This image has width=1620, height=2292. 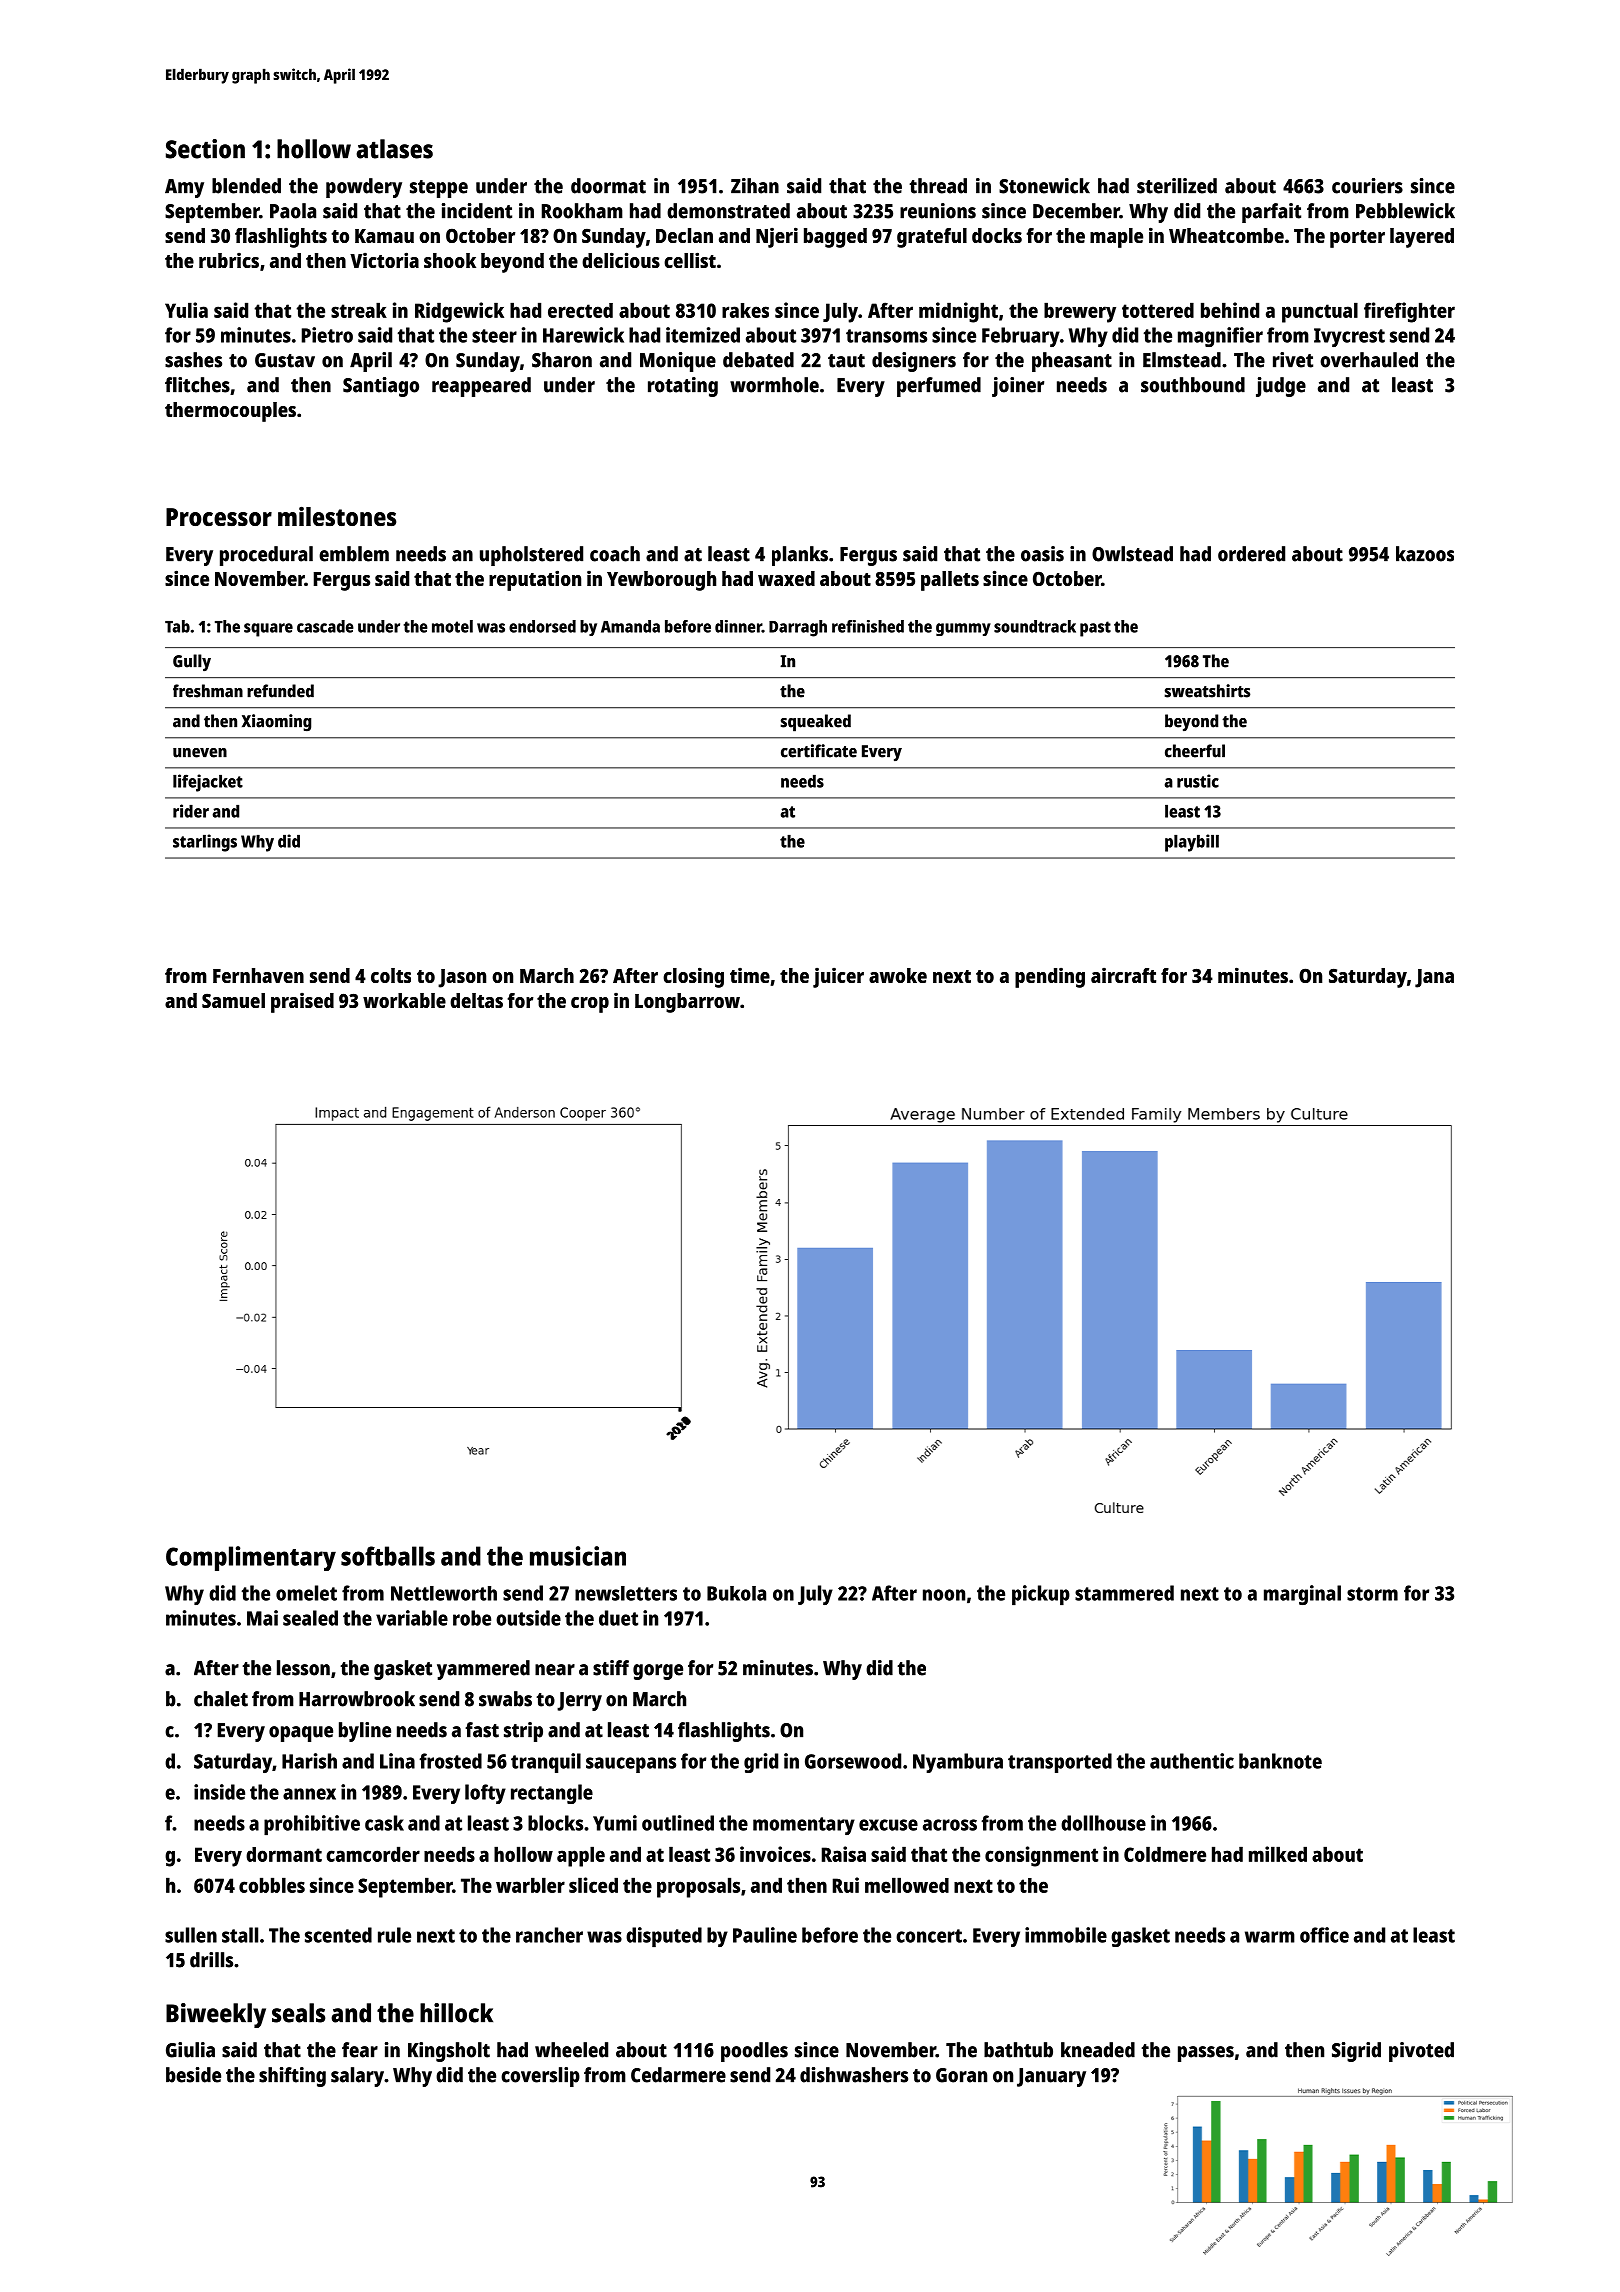 I want to click on Jana, so click(x=1434, y=978).
